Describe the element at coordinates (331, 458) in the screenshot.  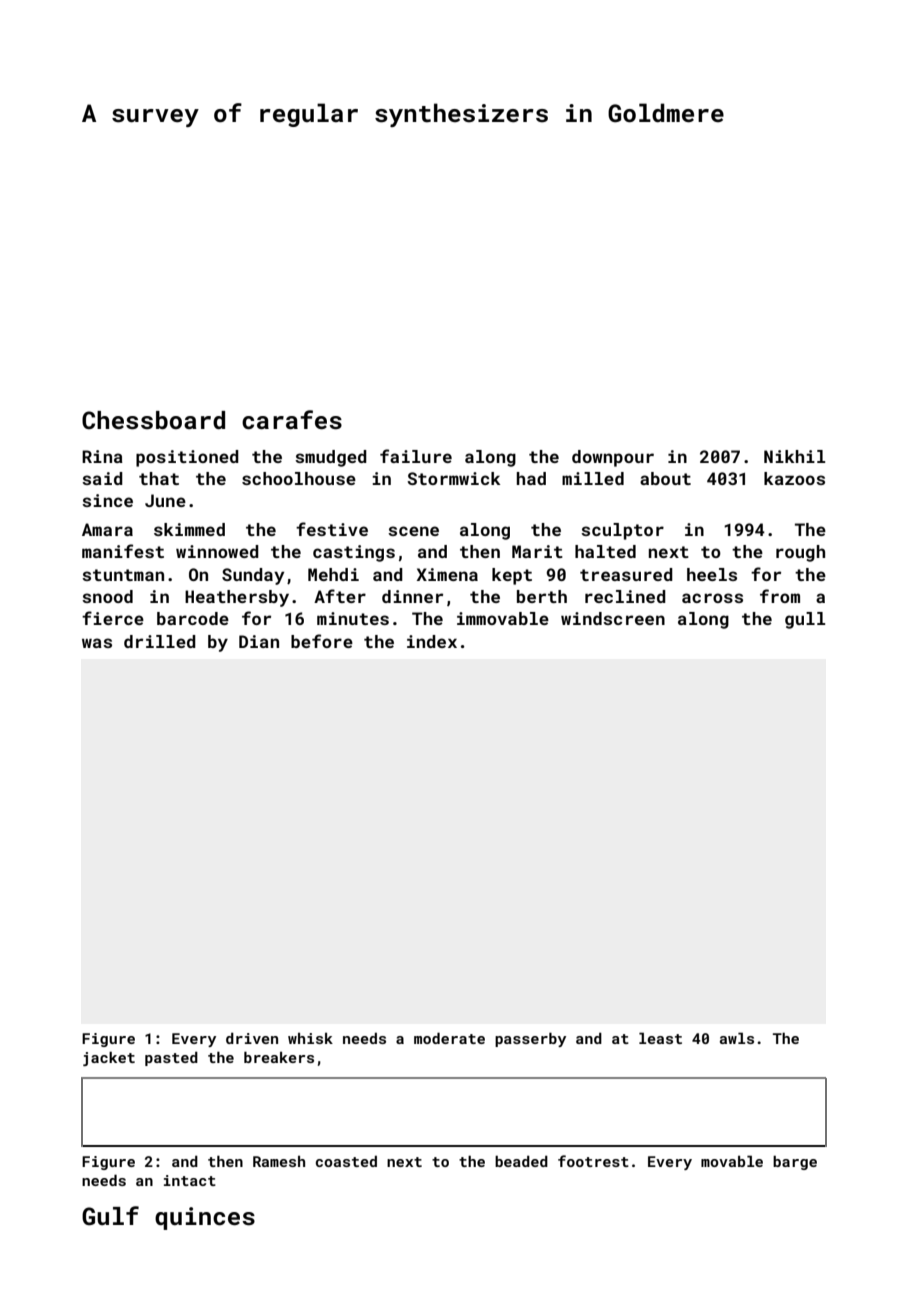
I see `smudged` at that location.
